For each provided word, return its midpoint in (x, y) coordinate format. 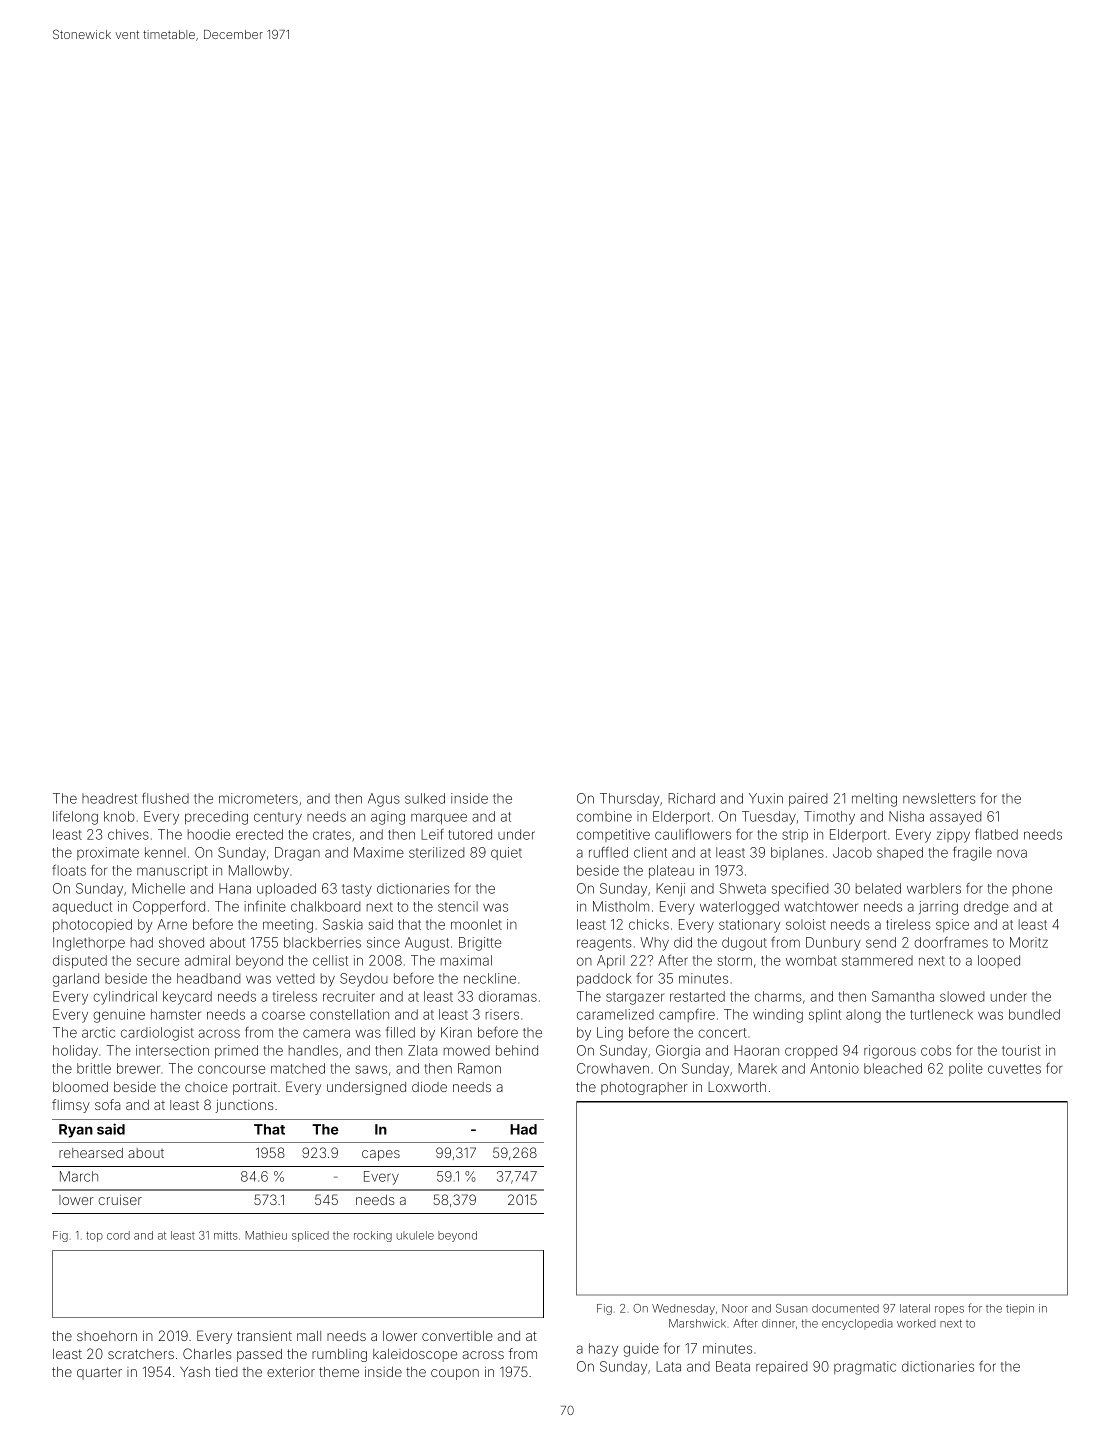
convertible (457, 1336)
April (611, 962)
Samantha (903, 996)
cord (118, 1235)
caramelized (615, 1014)
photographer (644, 1088)
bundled (1034, 1014)
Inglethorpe (89, 944)
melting (874, 800)
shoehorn (107, 1336)
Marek (757, 1068)
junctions (244, 1106)
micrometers (258, 798)
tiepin (1020, 1309)
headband (208, 978)
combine (604, 816)
